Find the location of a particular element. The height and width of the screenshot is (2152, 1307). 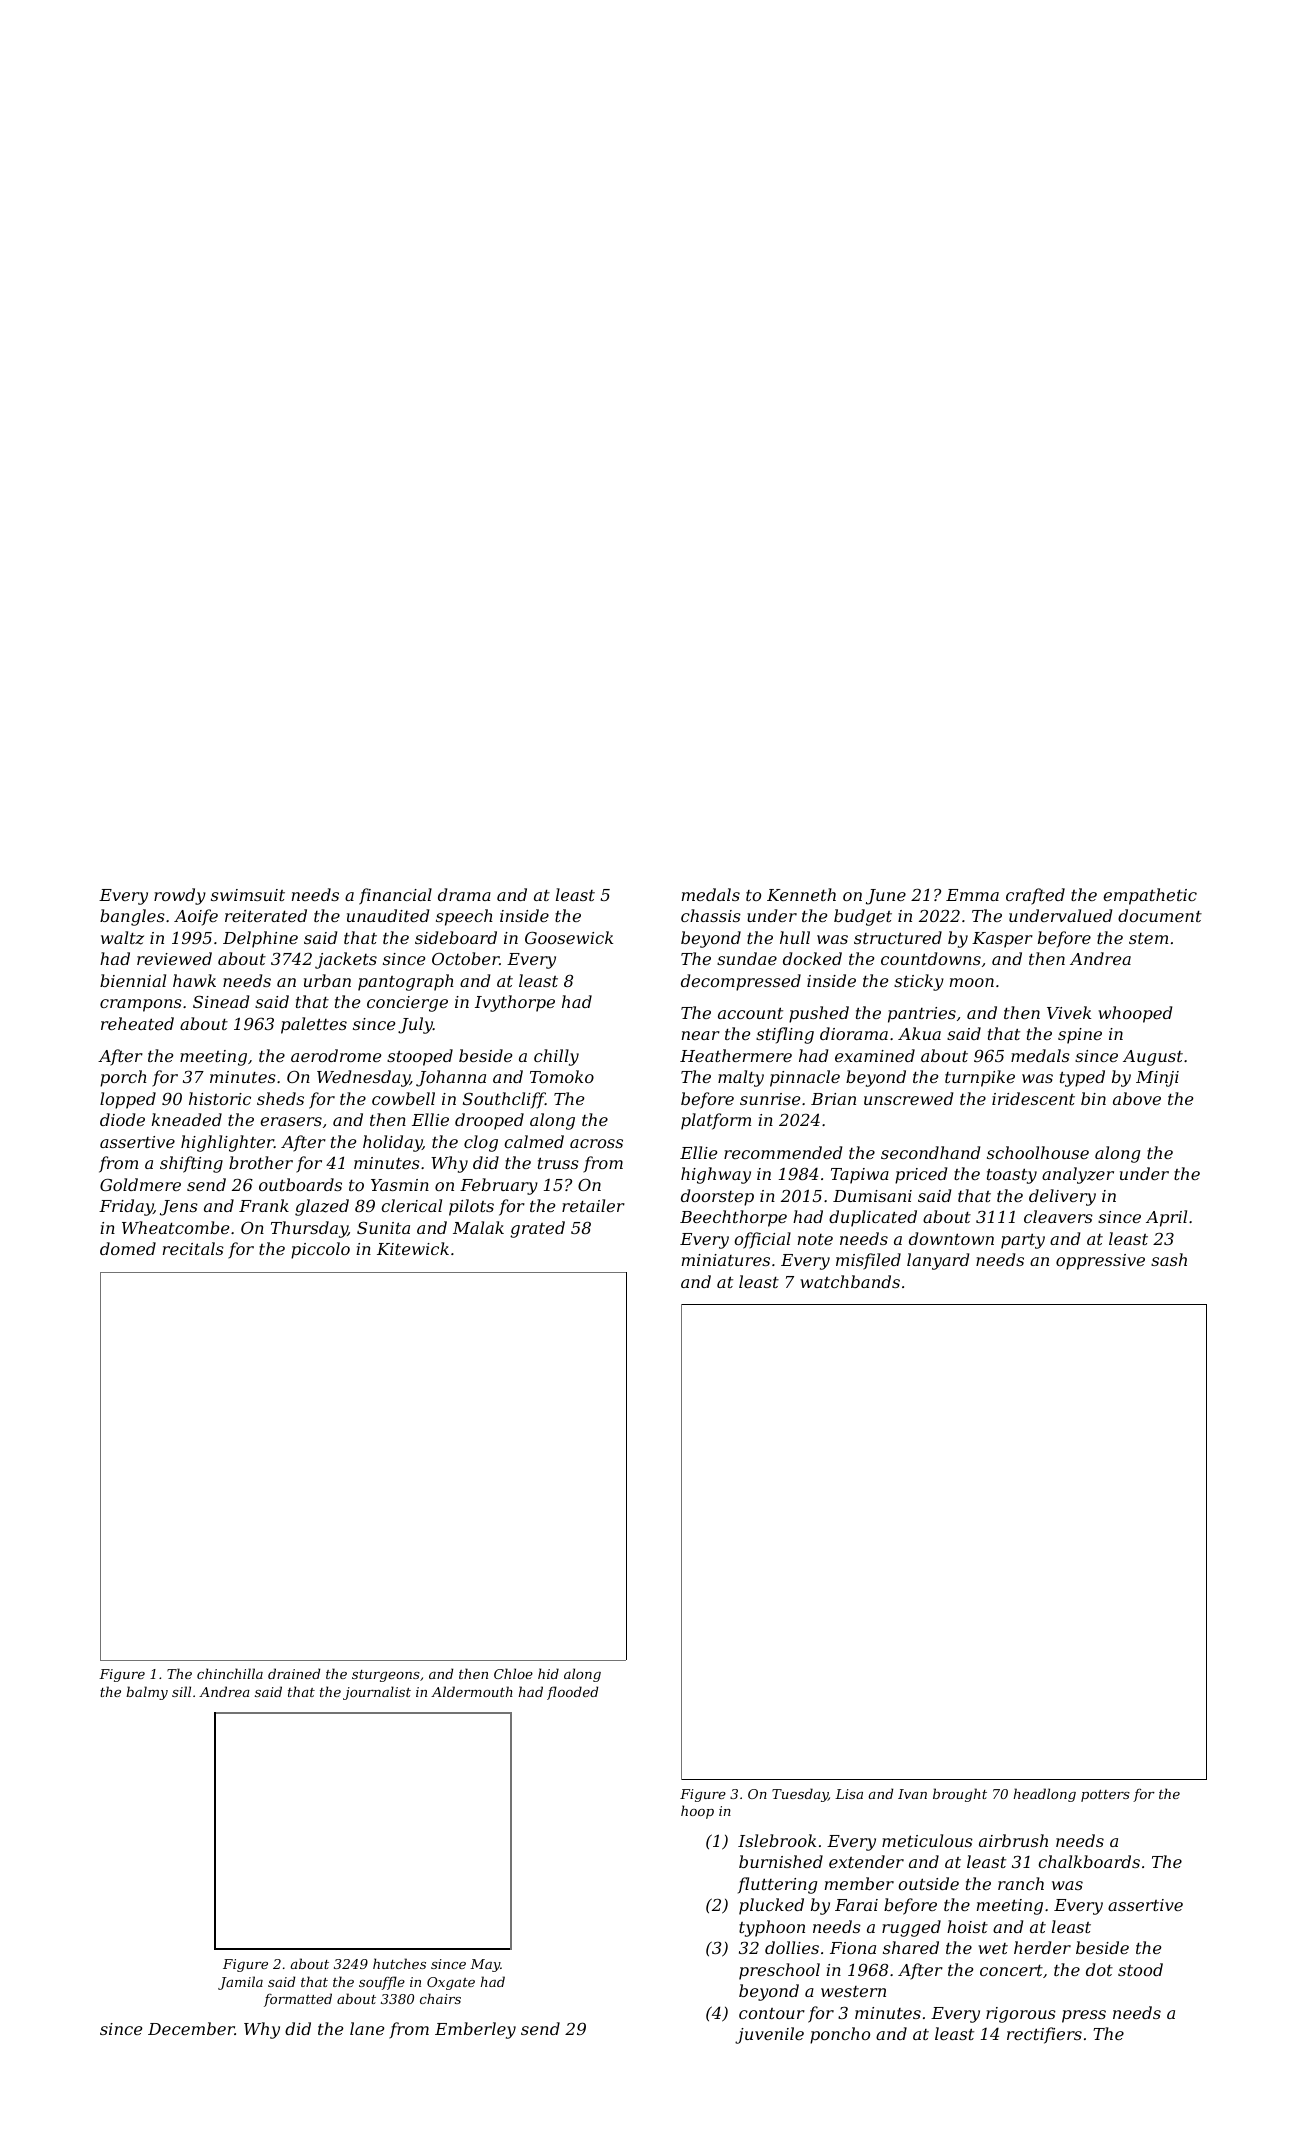

hutches is located at coordinates (399, 1963).
